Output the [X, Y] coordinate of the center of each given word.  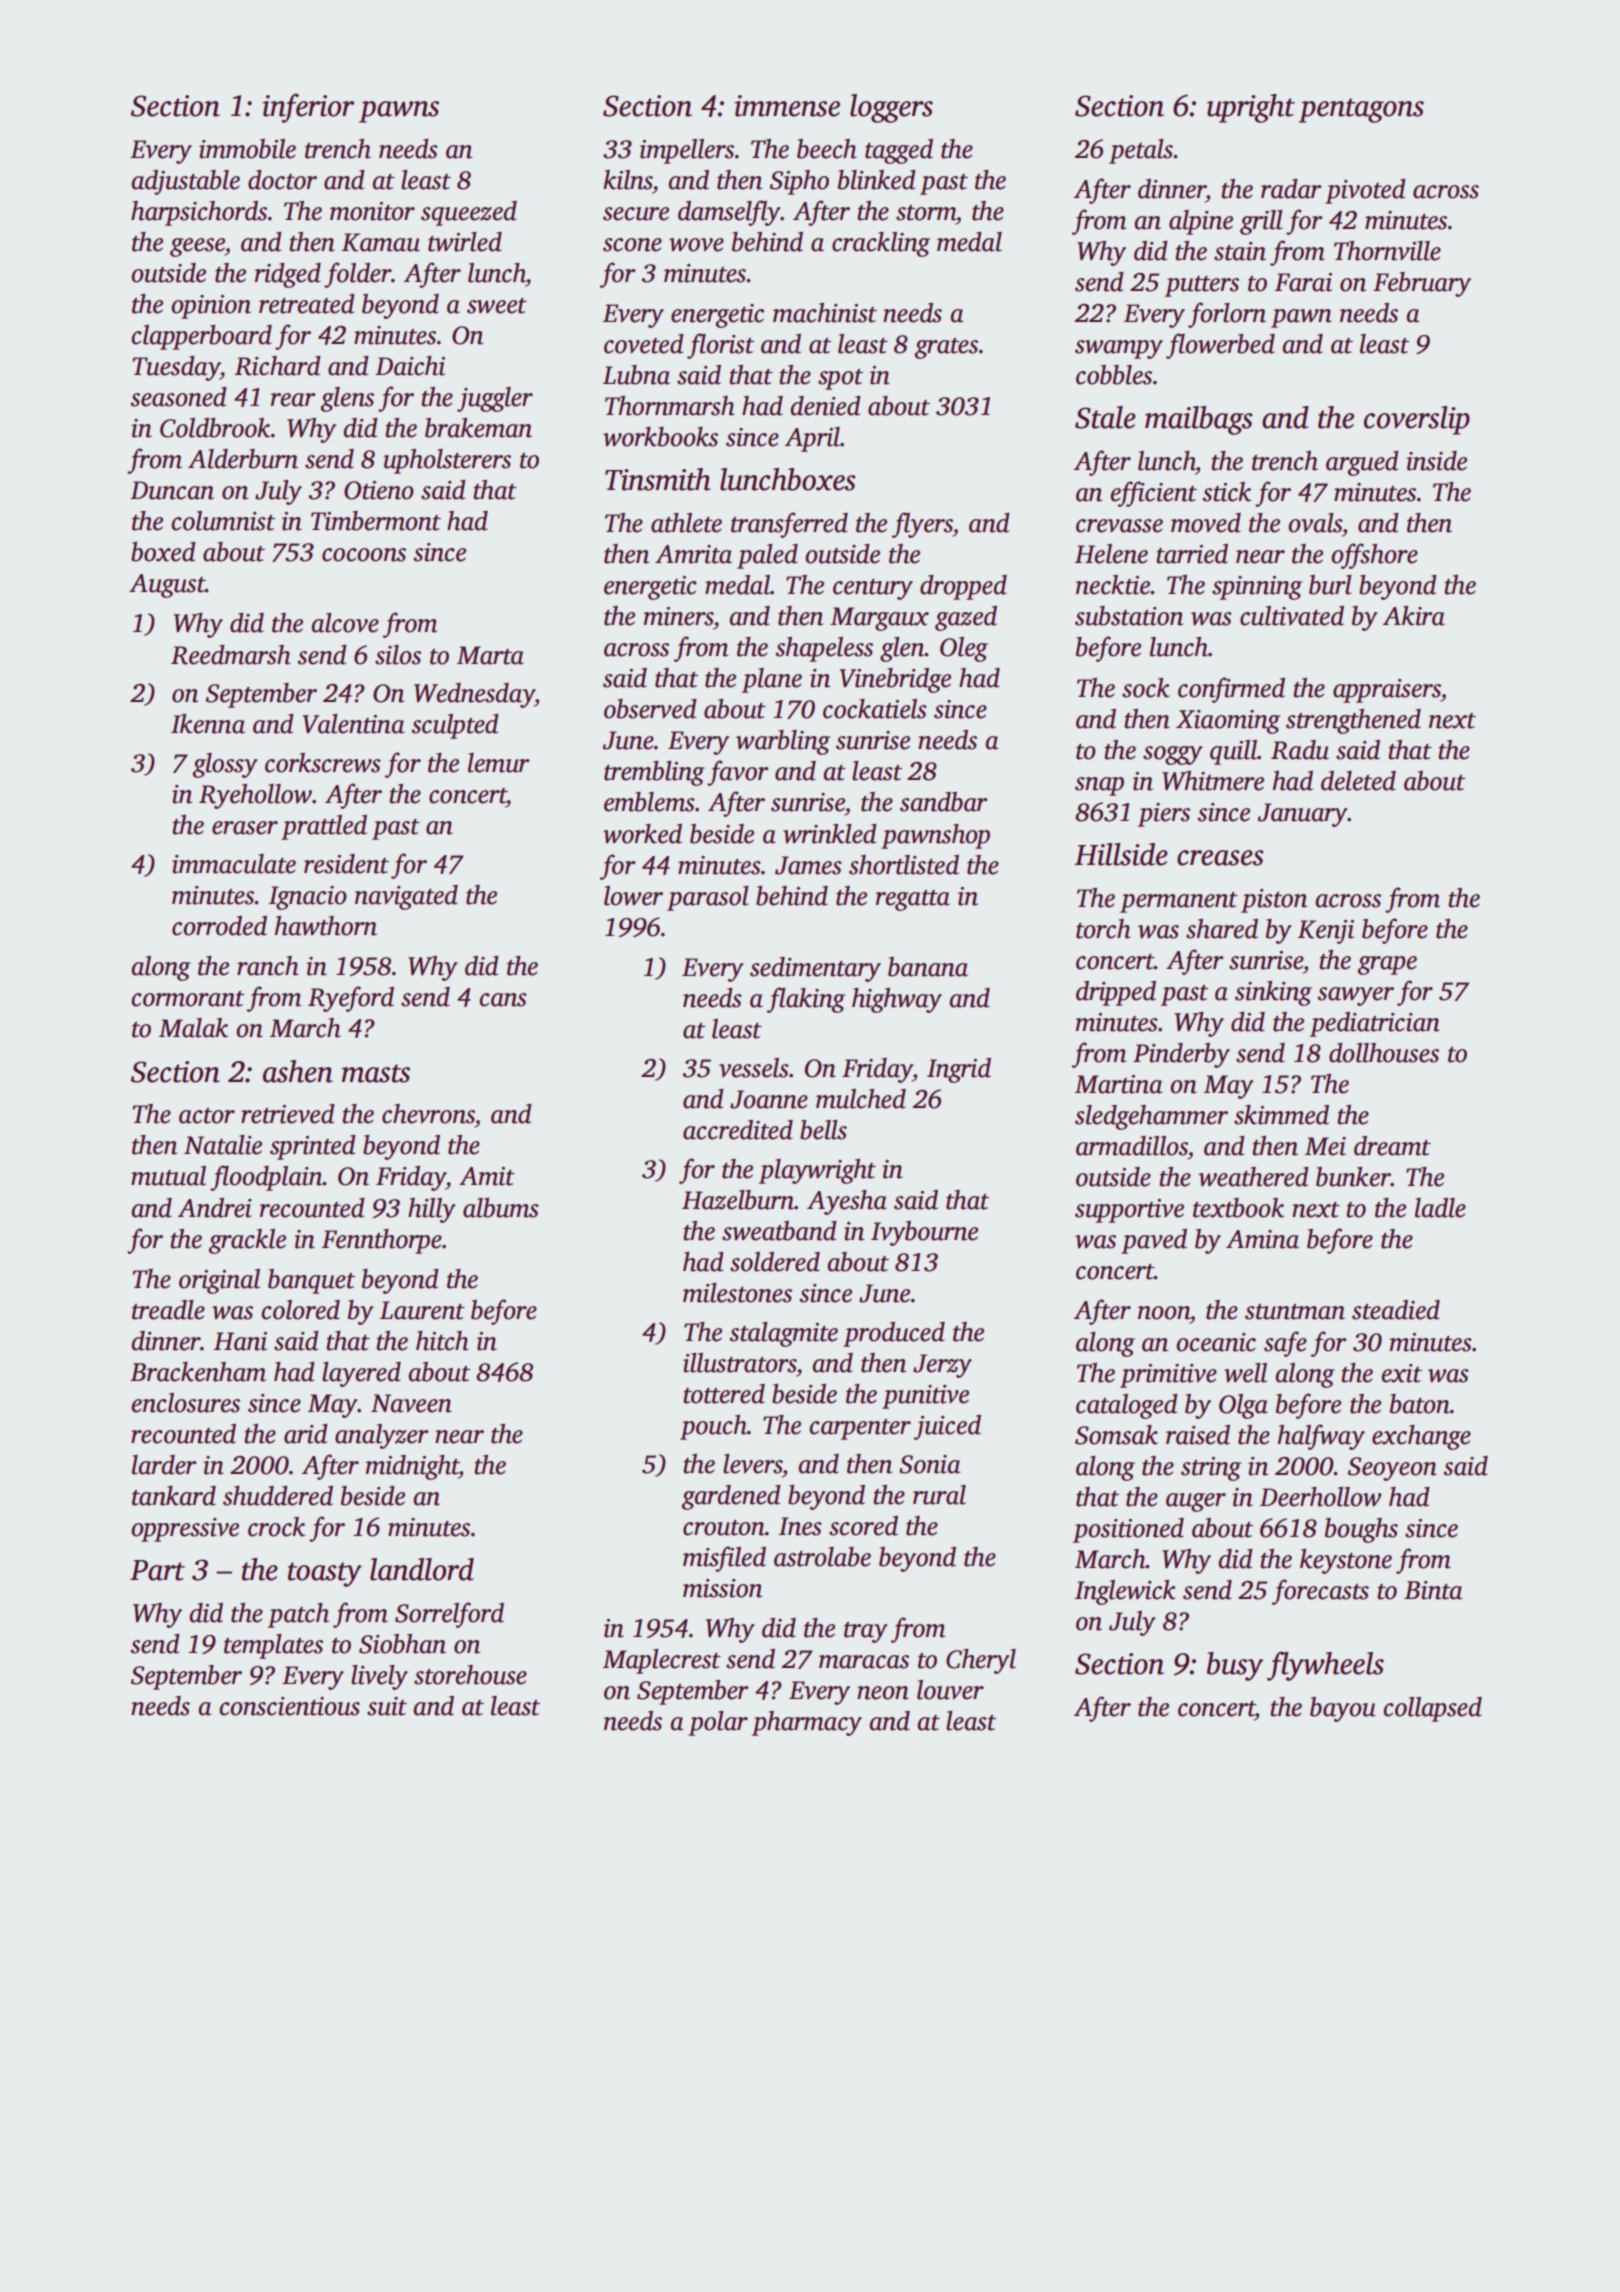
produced [894, 1334]
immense [787, 106]
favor [737, 773]
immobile [247, 149]
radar [1291, 189]
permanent [1179, 902]
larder [164, 1465]
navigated [406, 897]
